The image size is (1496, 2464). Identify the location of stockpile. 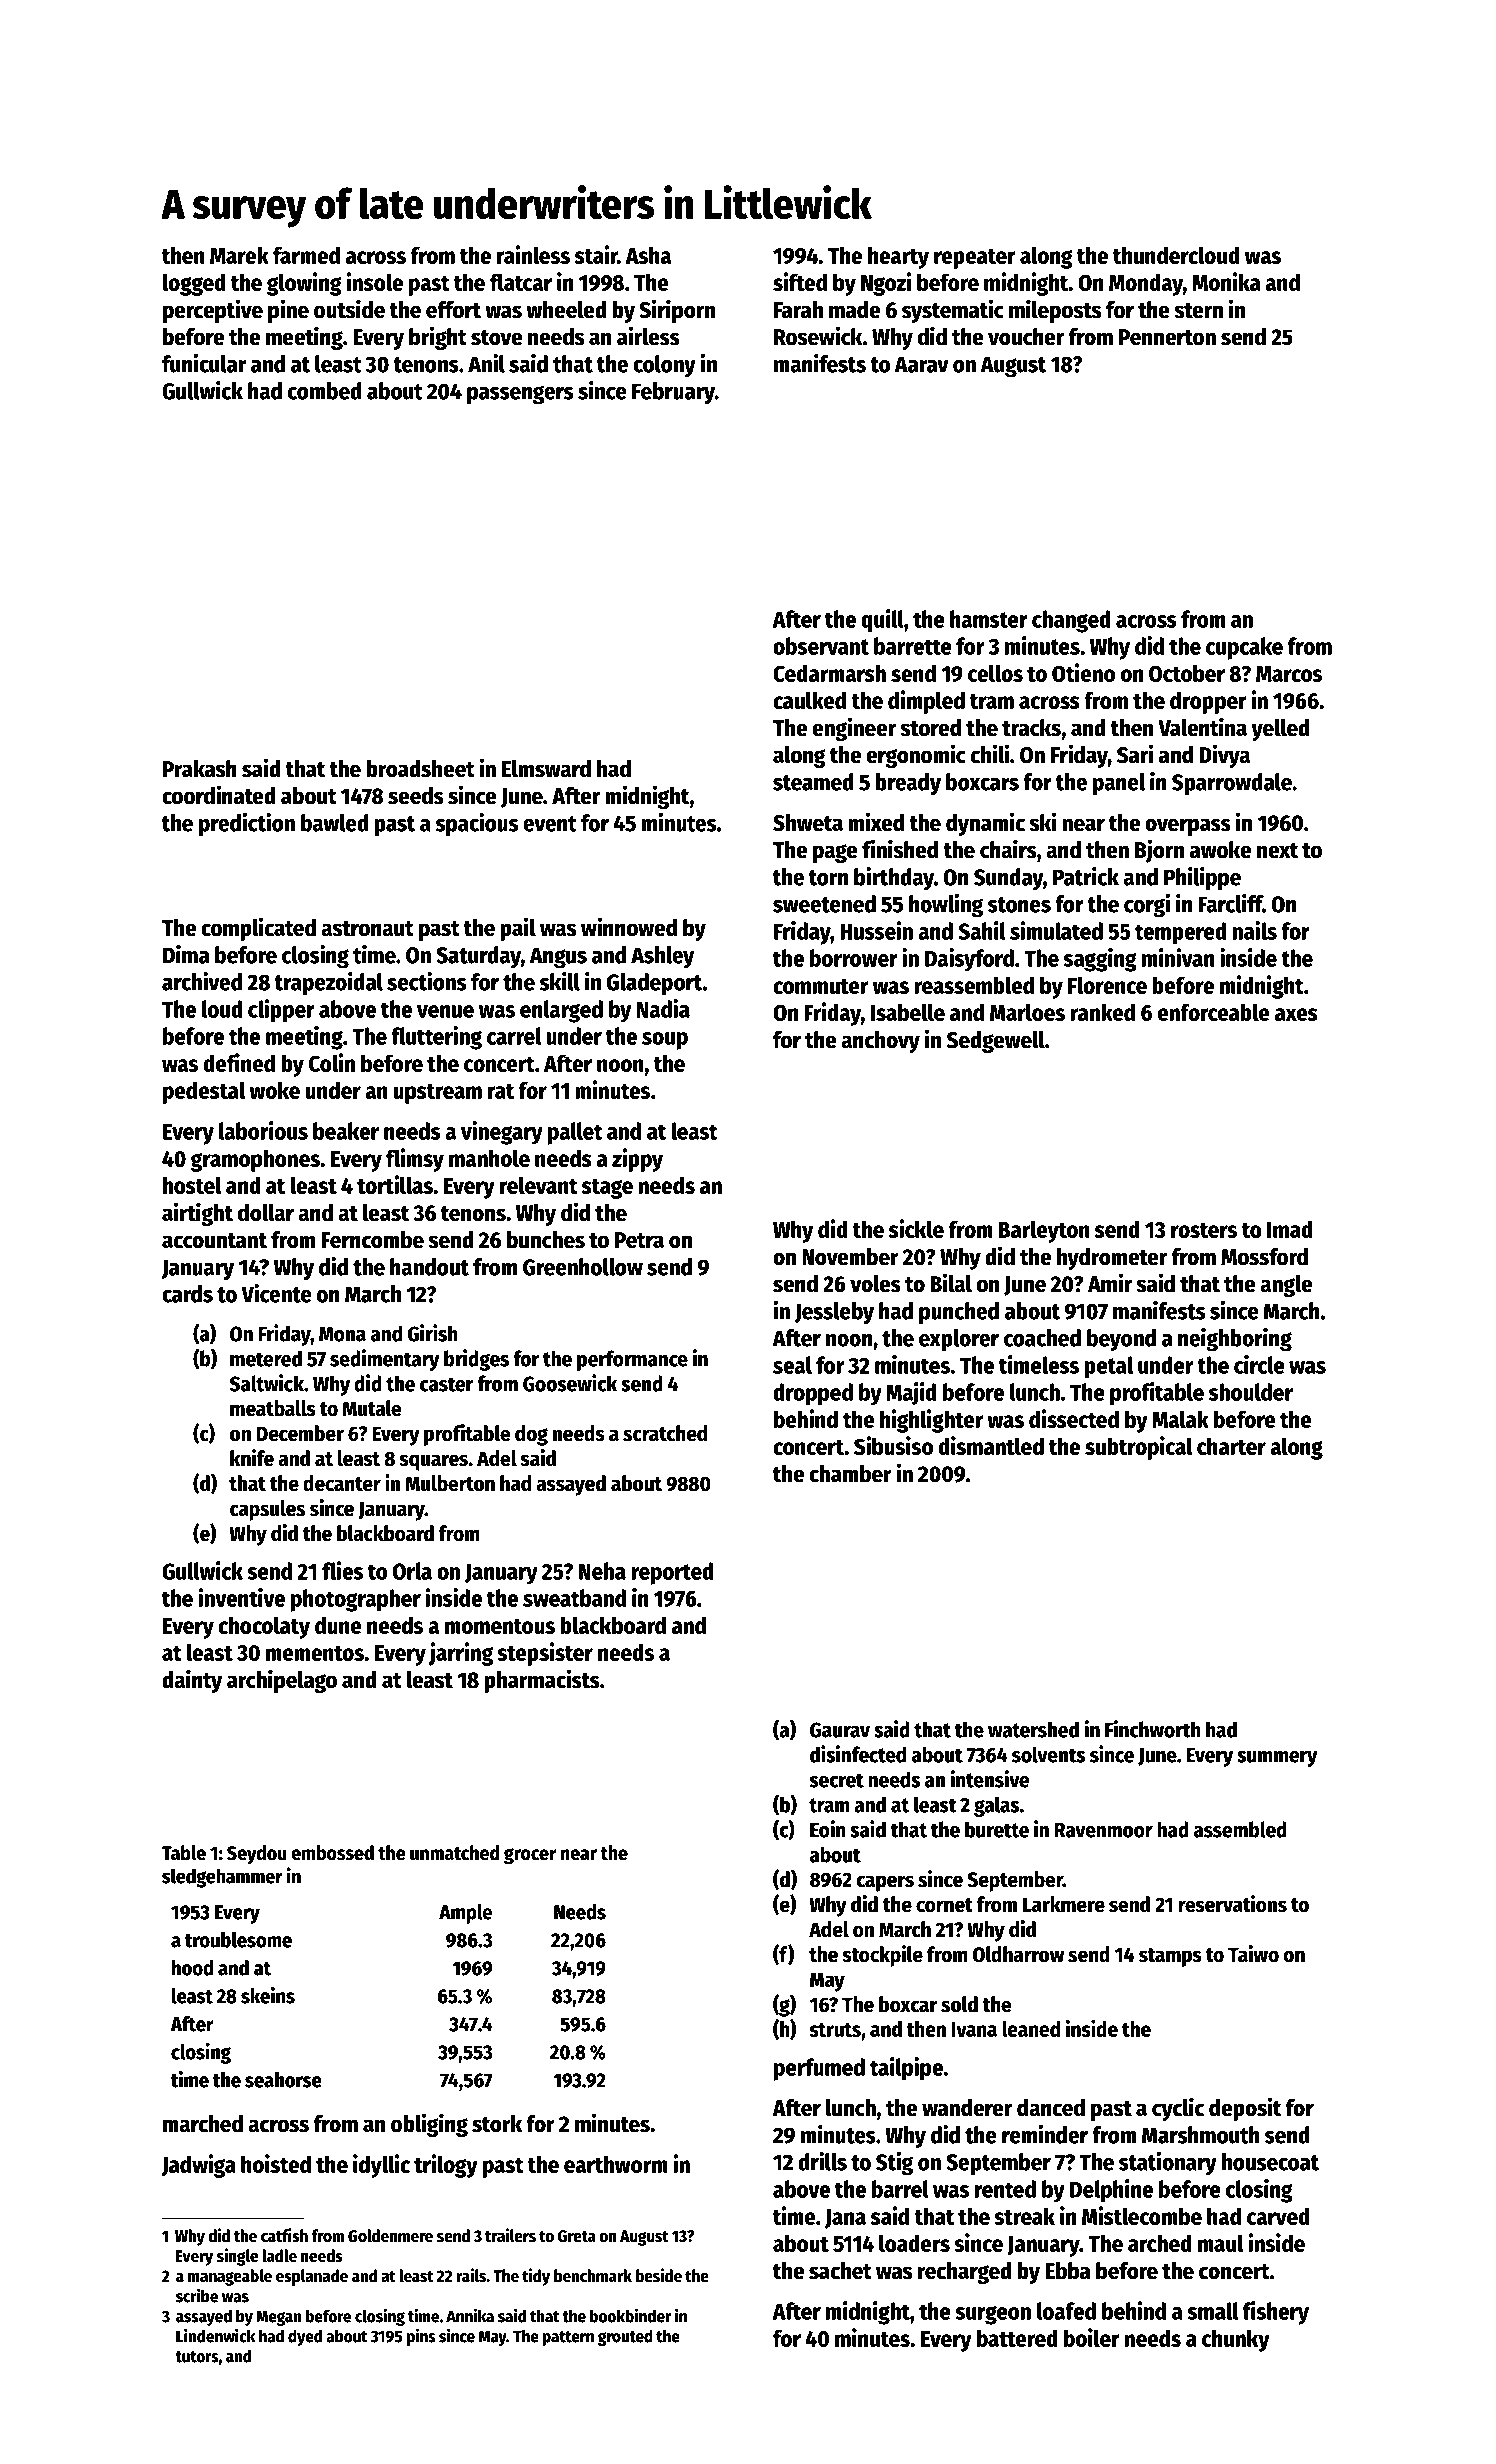
(882, 1956).
